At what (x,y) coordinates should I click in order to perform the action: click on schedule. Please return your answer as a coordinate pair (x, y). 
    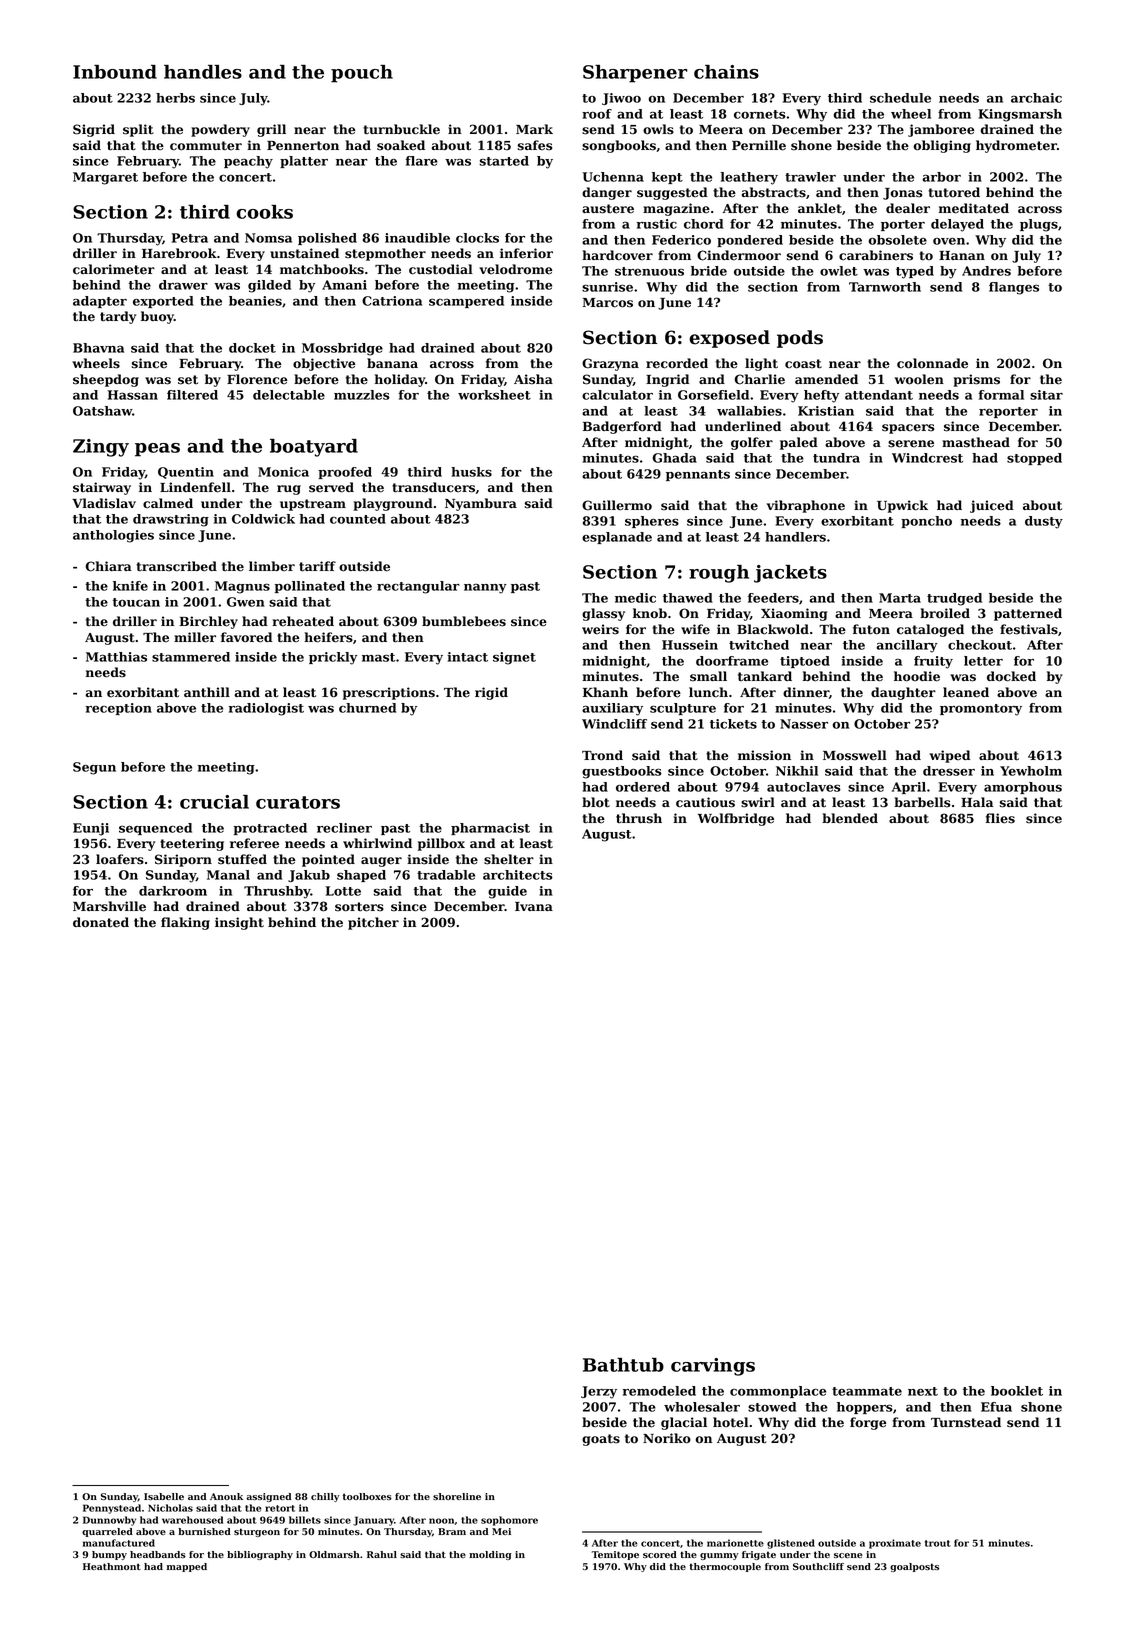
    Looking at the image, I should click on (900, 98).
